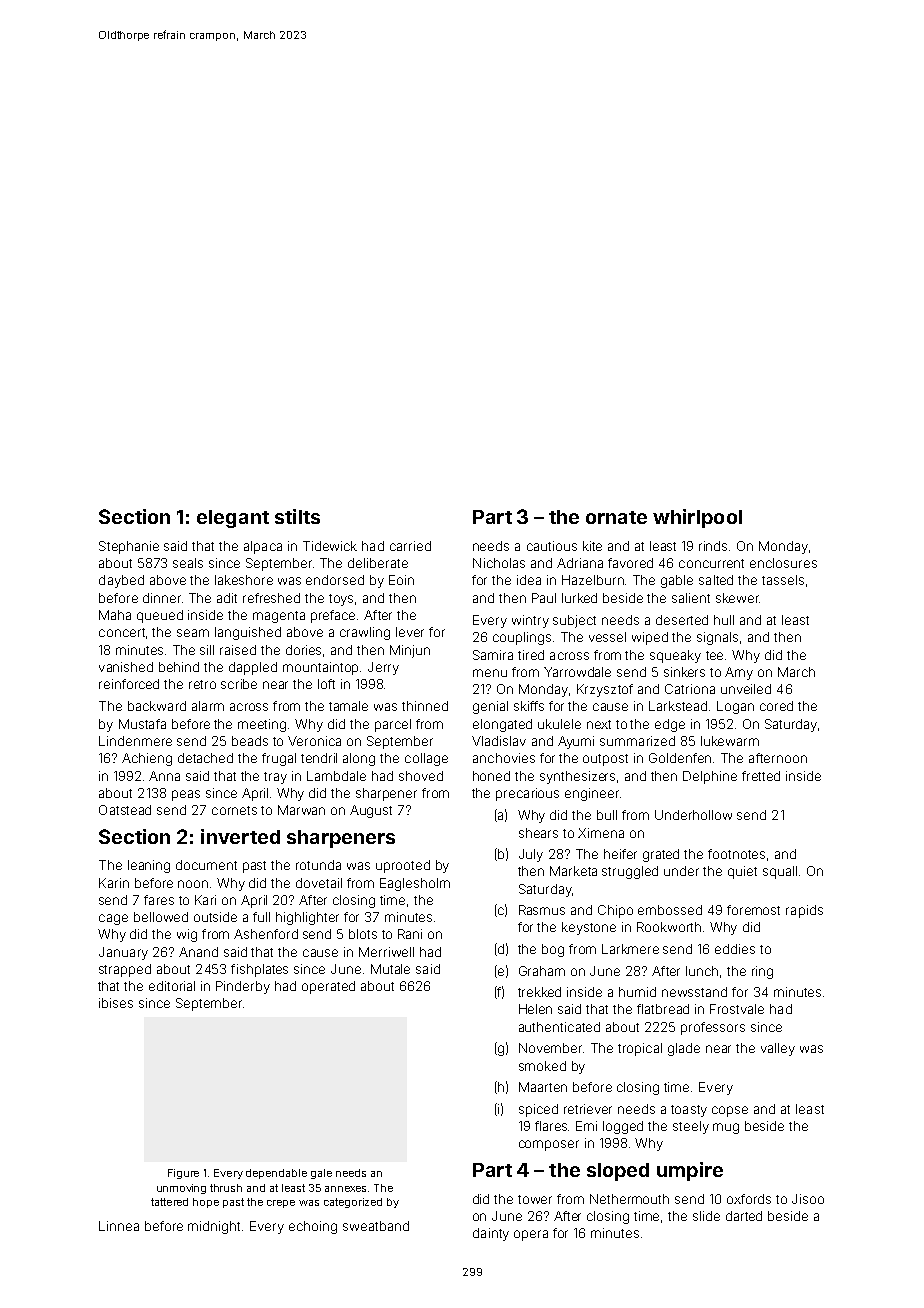  What do you see at coordinates (129, 547) in the screenshot?
I see `Stephanie` at bounding box center [129, 547].
